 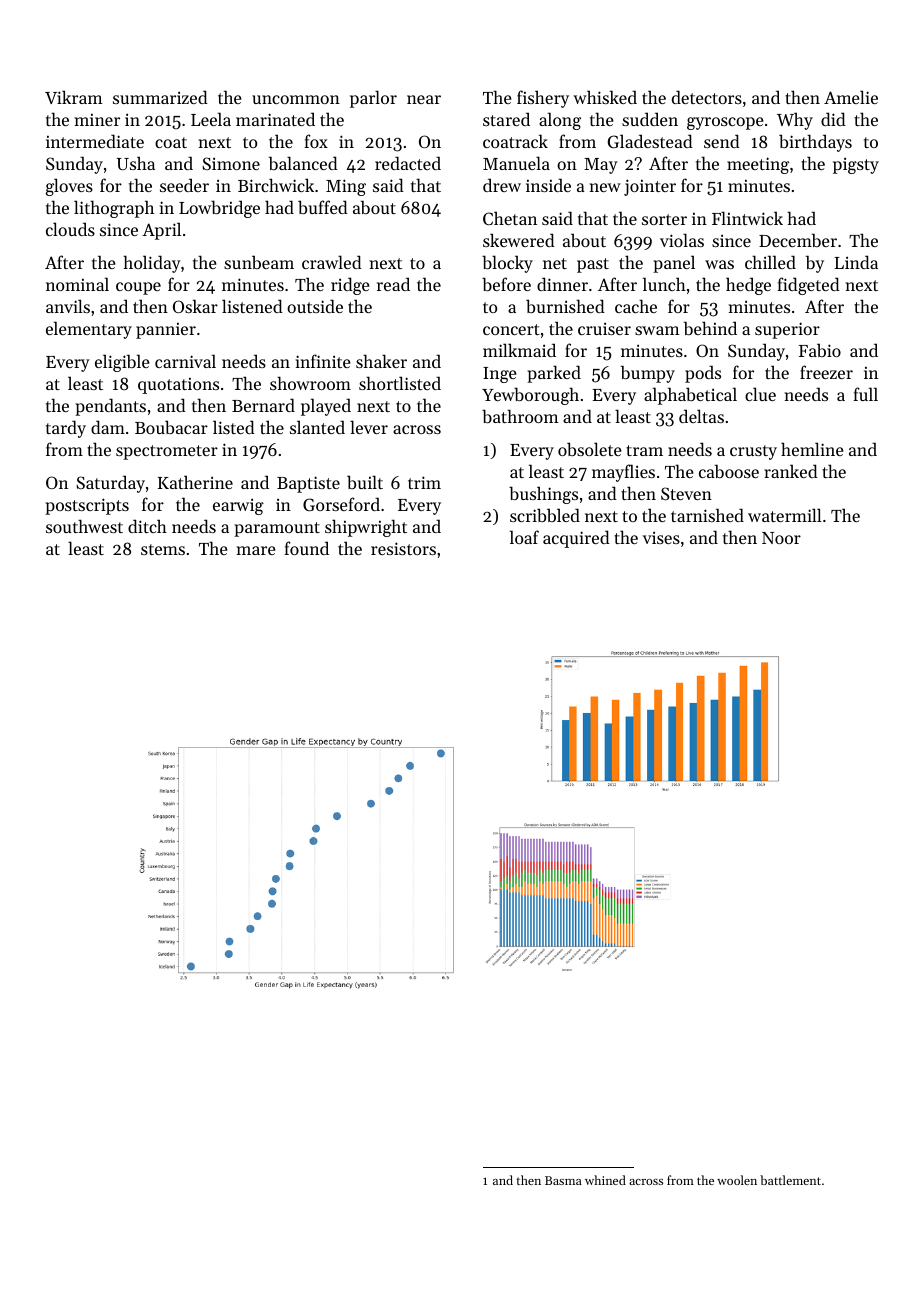 I want to click on vises, so click(x=661, y=537).
